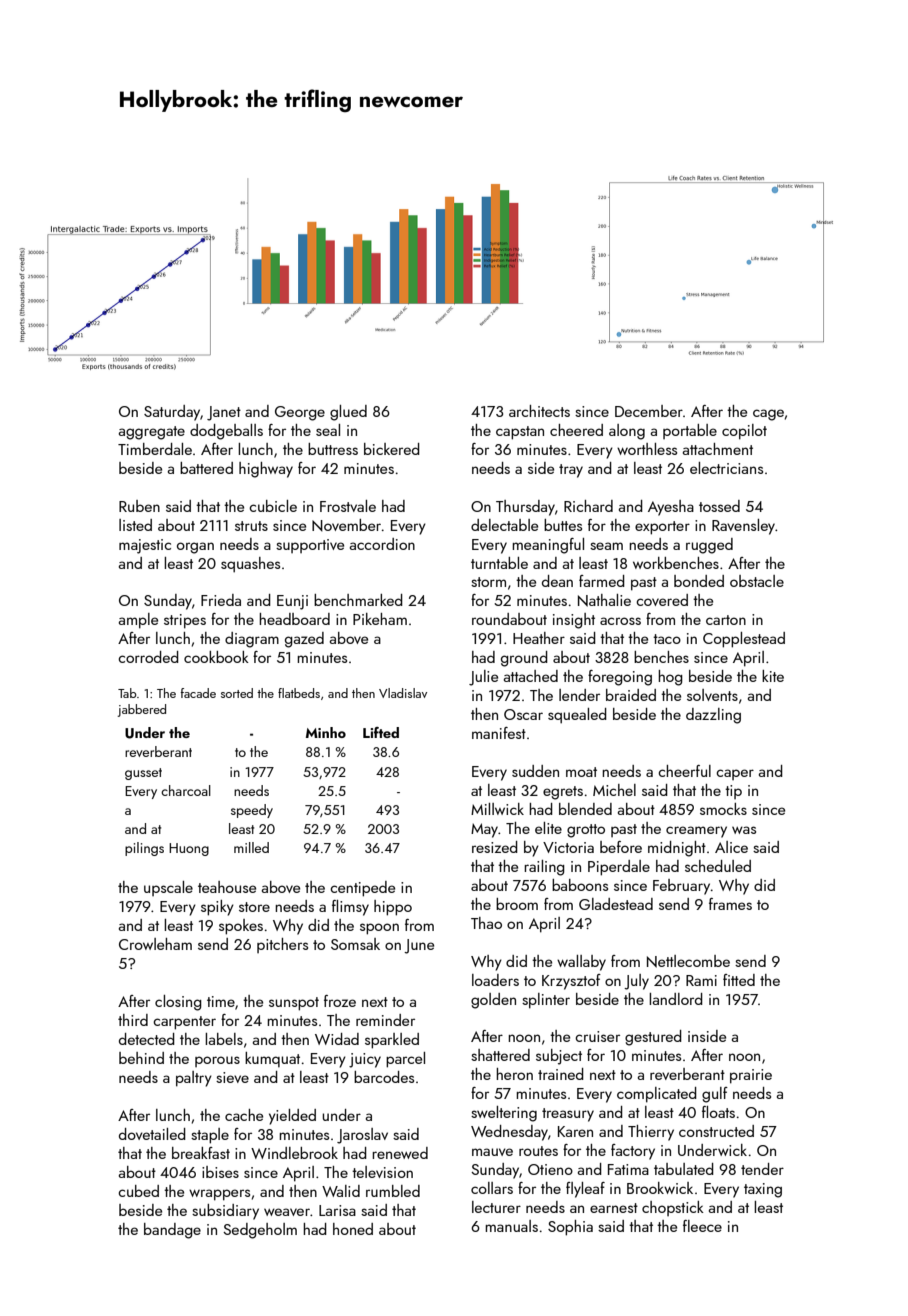 This page has height=1316, width=908. Describe the element at coordinates (155, 944) in the page. I see `Crowleham` at that location.
